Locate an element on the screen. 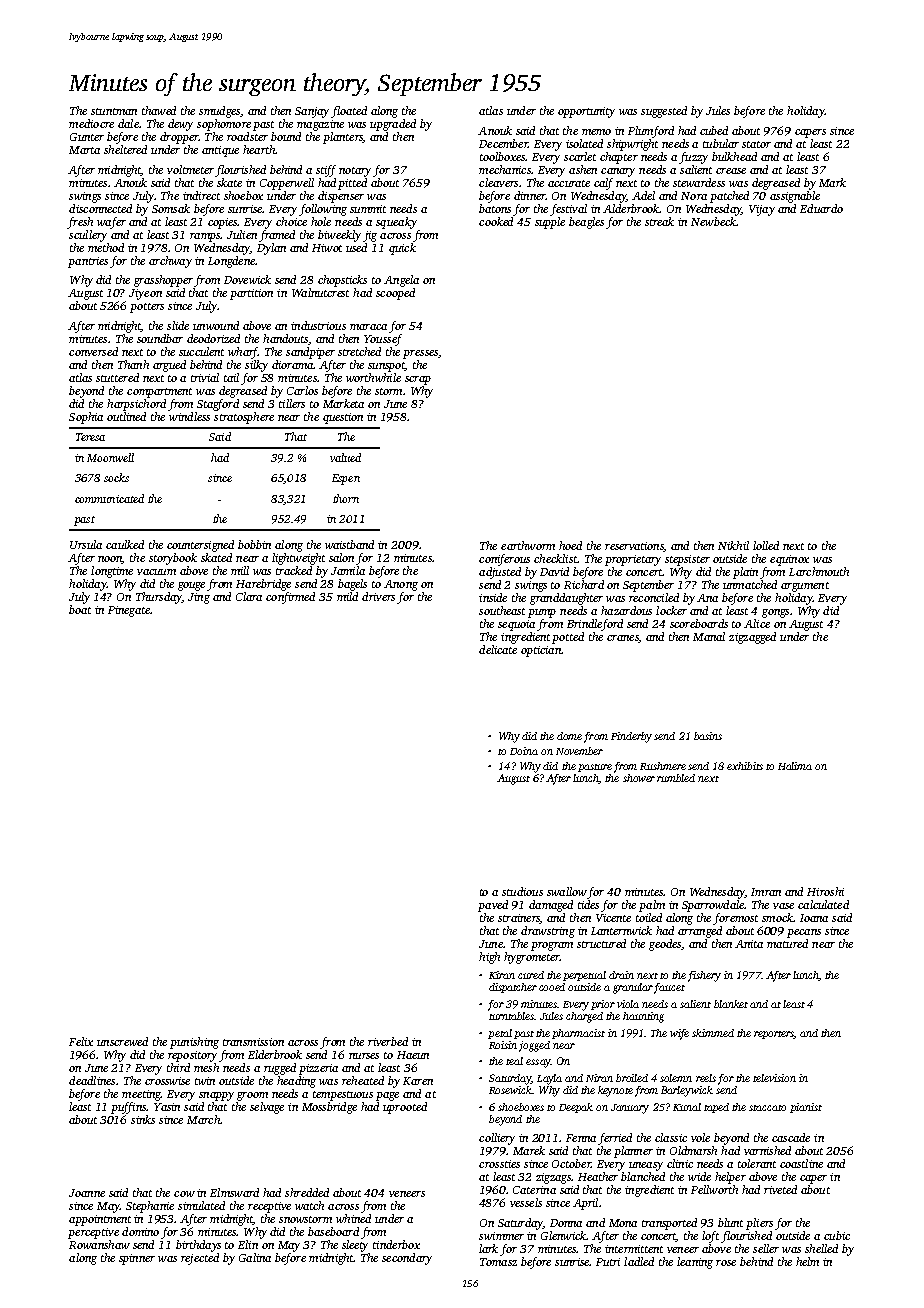 This screenshot has height=1308, width=924. paved is located at coordinates (493, 906).
